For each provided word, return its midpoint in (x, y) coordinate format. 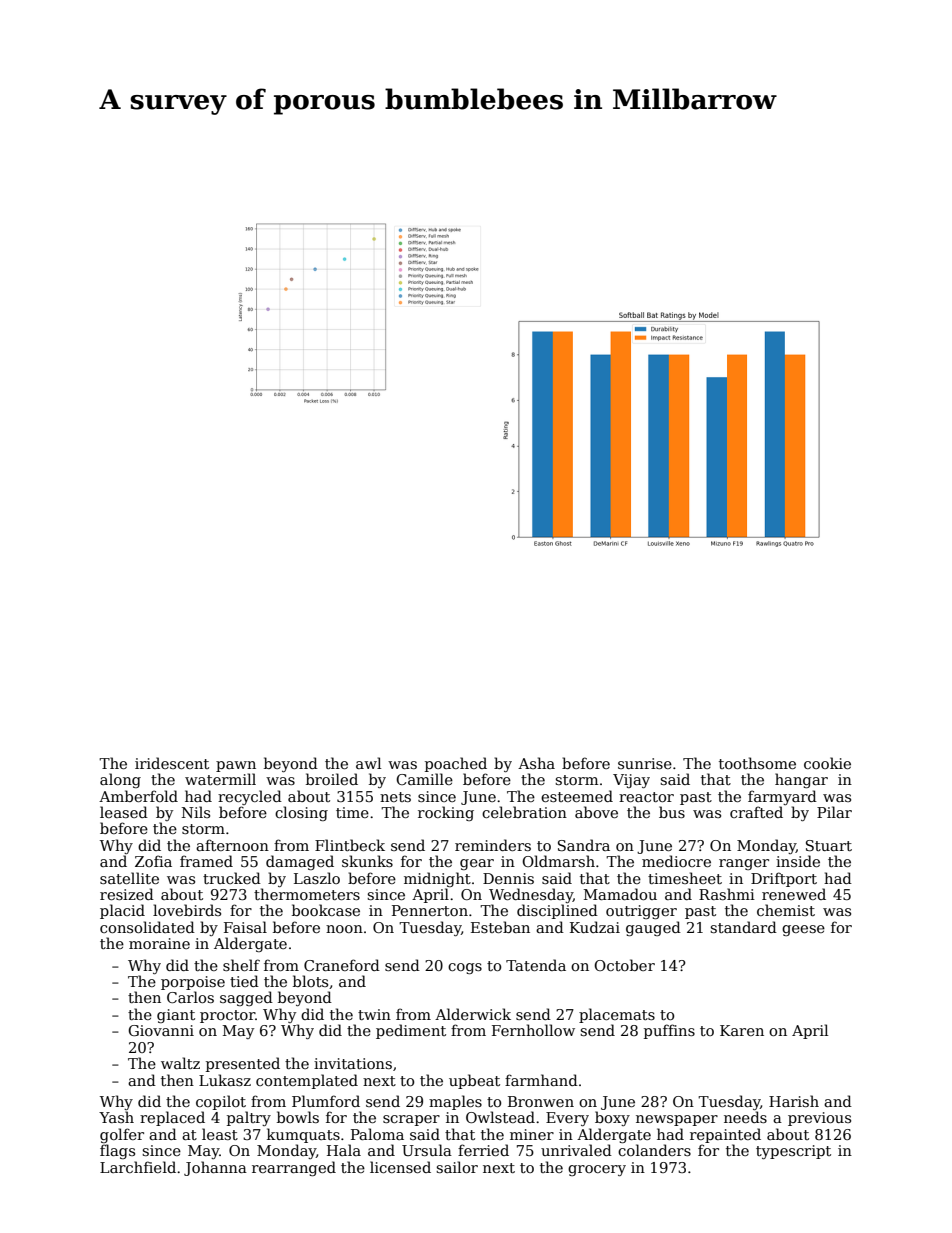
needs (745, 1117)
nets (395, 797)
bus (672, 812)
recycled (250, 797)
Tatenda (536, 965)
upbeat (474, 1081)
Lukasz (225, 1080)
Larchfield (138, 1167)
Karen (742, 1030)
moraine (159, 943)
